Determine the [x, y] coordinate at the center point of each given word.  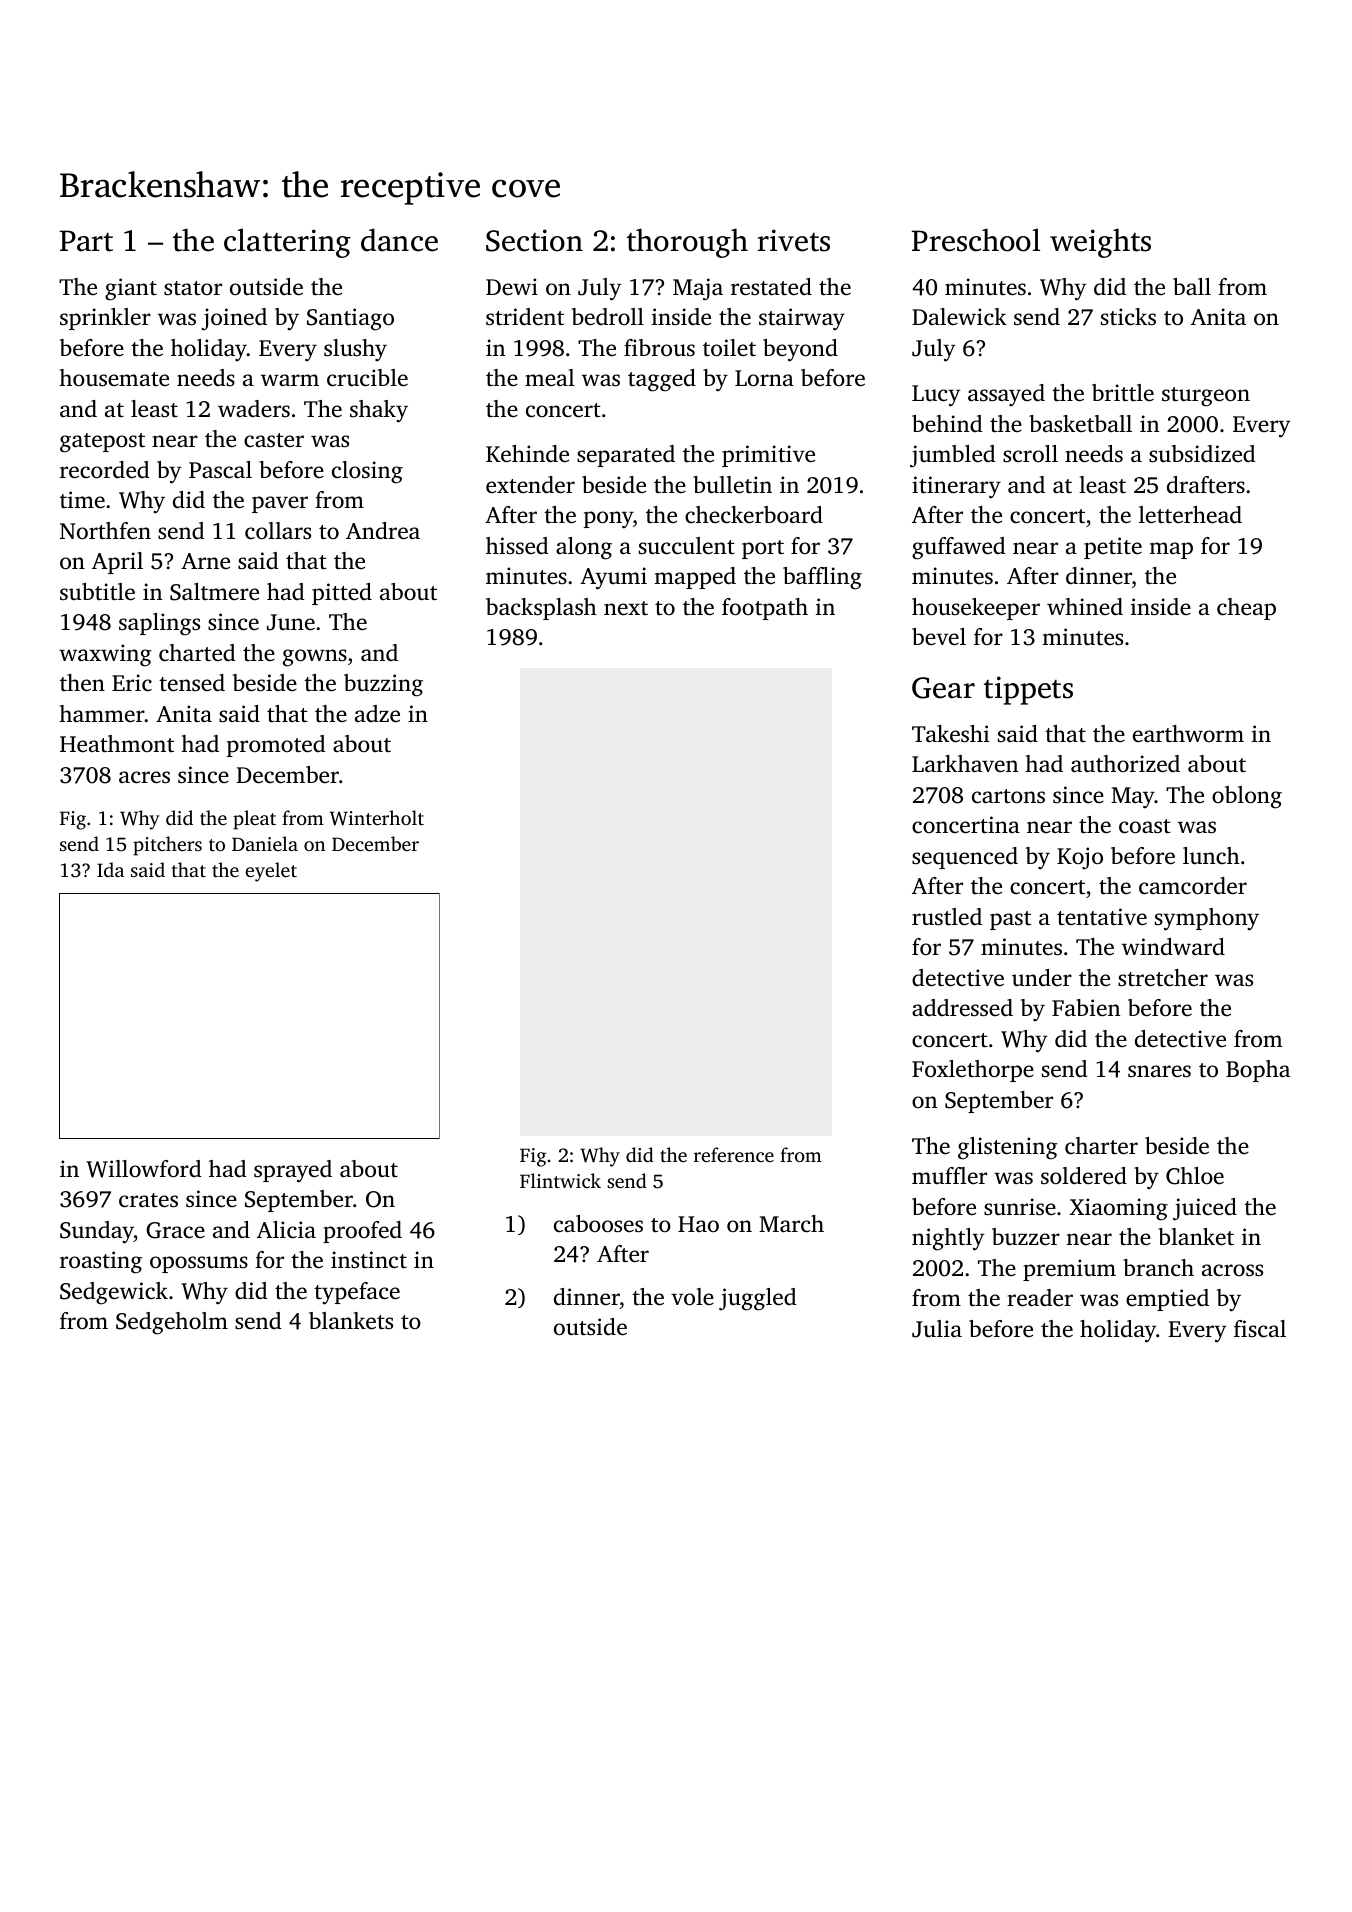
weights [1100, 243]
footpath [765, 609]
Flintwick [560, 1180]
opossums [199, 1264]
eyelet [271, 872]
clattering [287, 243]
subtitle [97, 592]
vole [692, 1297]
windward [1173, 946]
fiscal [1260, 1329]
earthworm [1188, 734]
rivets [793, 240]
